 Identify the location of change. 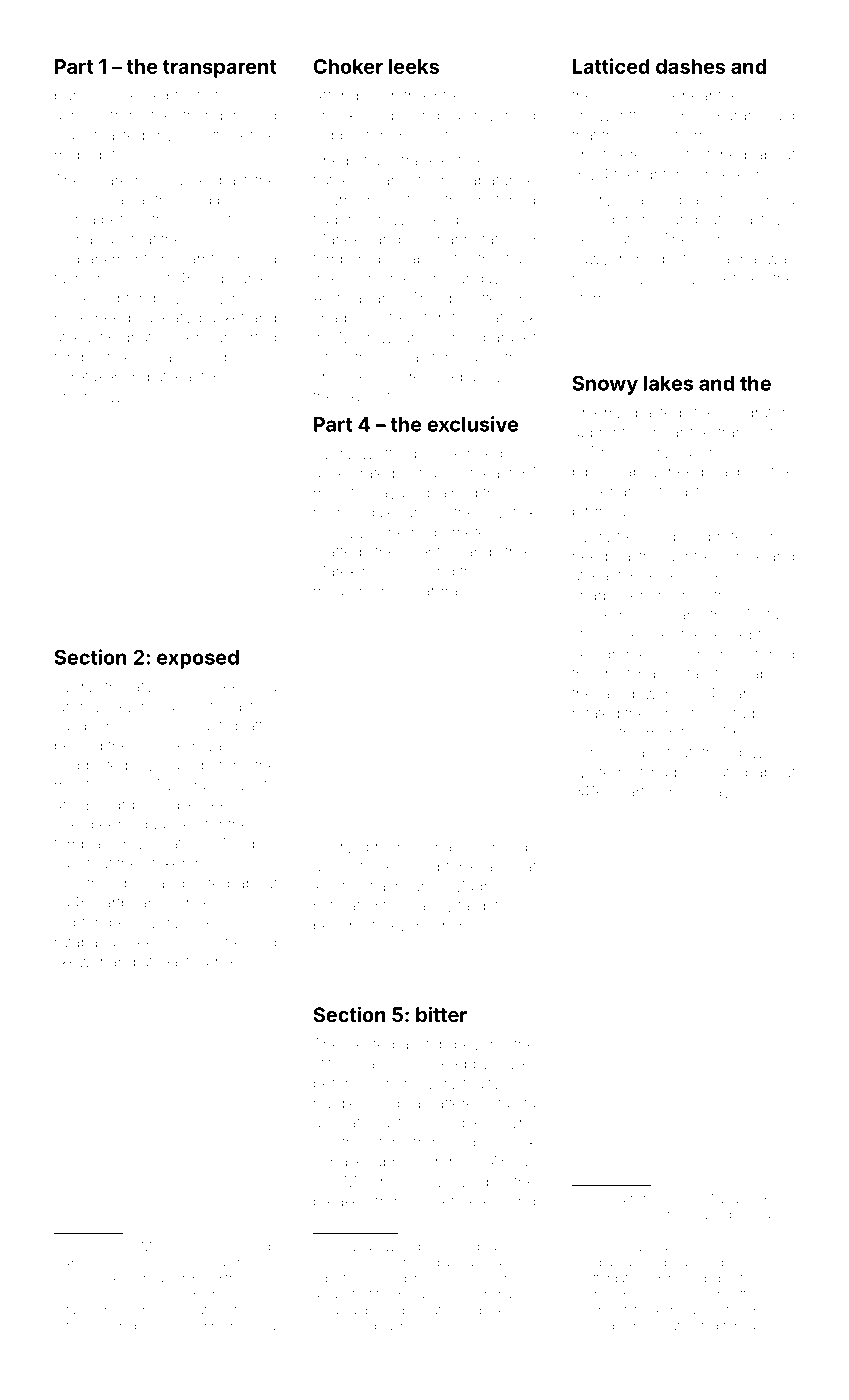
(453, 848).
